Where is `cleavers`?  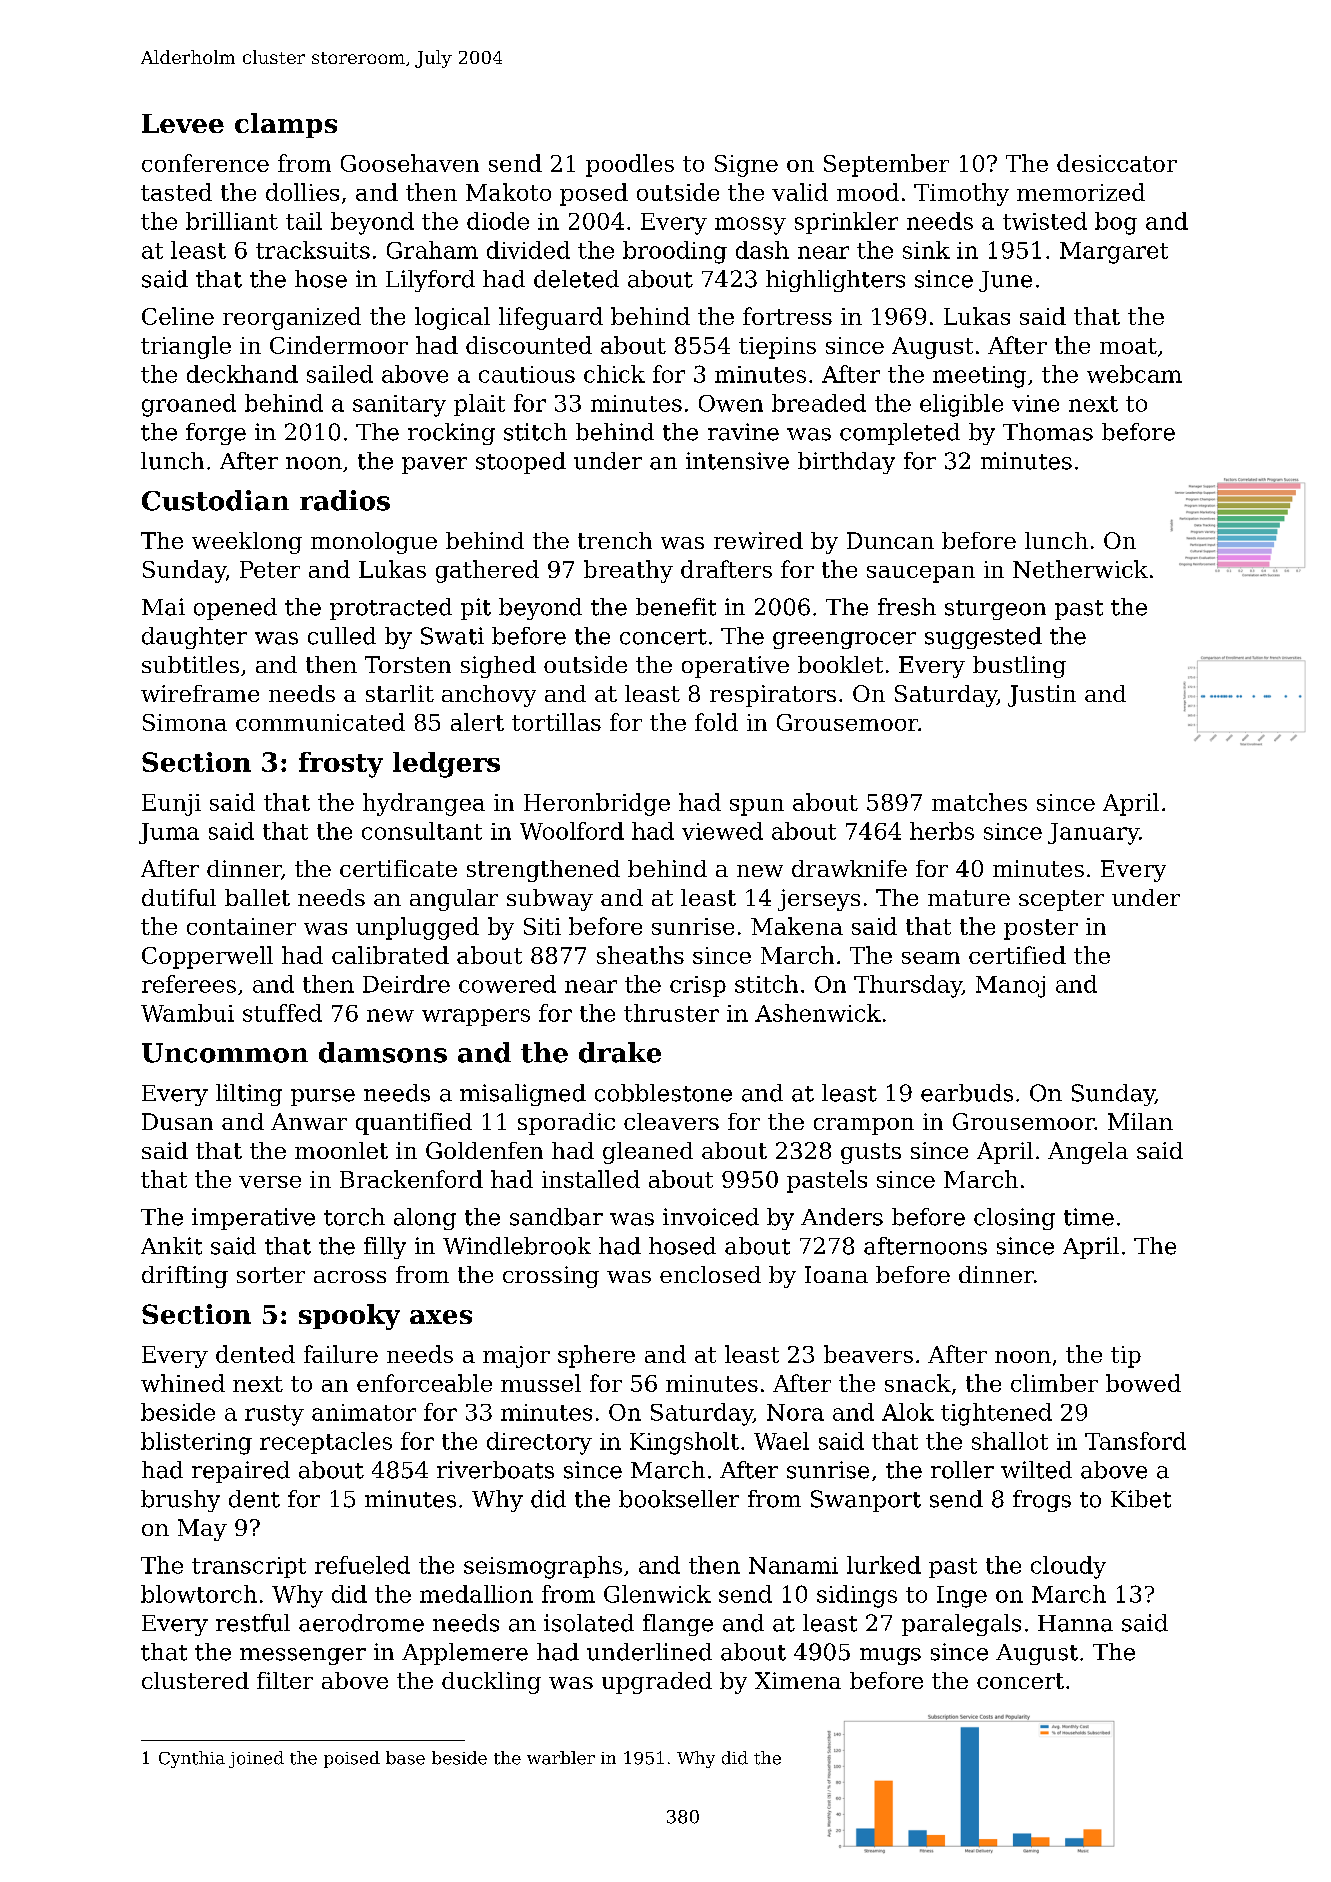
cleavers is located at coordinates (671, 1121).
